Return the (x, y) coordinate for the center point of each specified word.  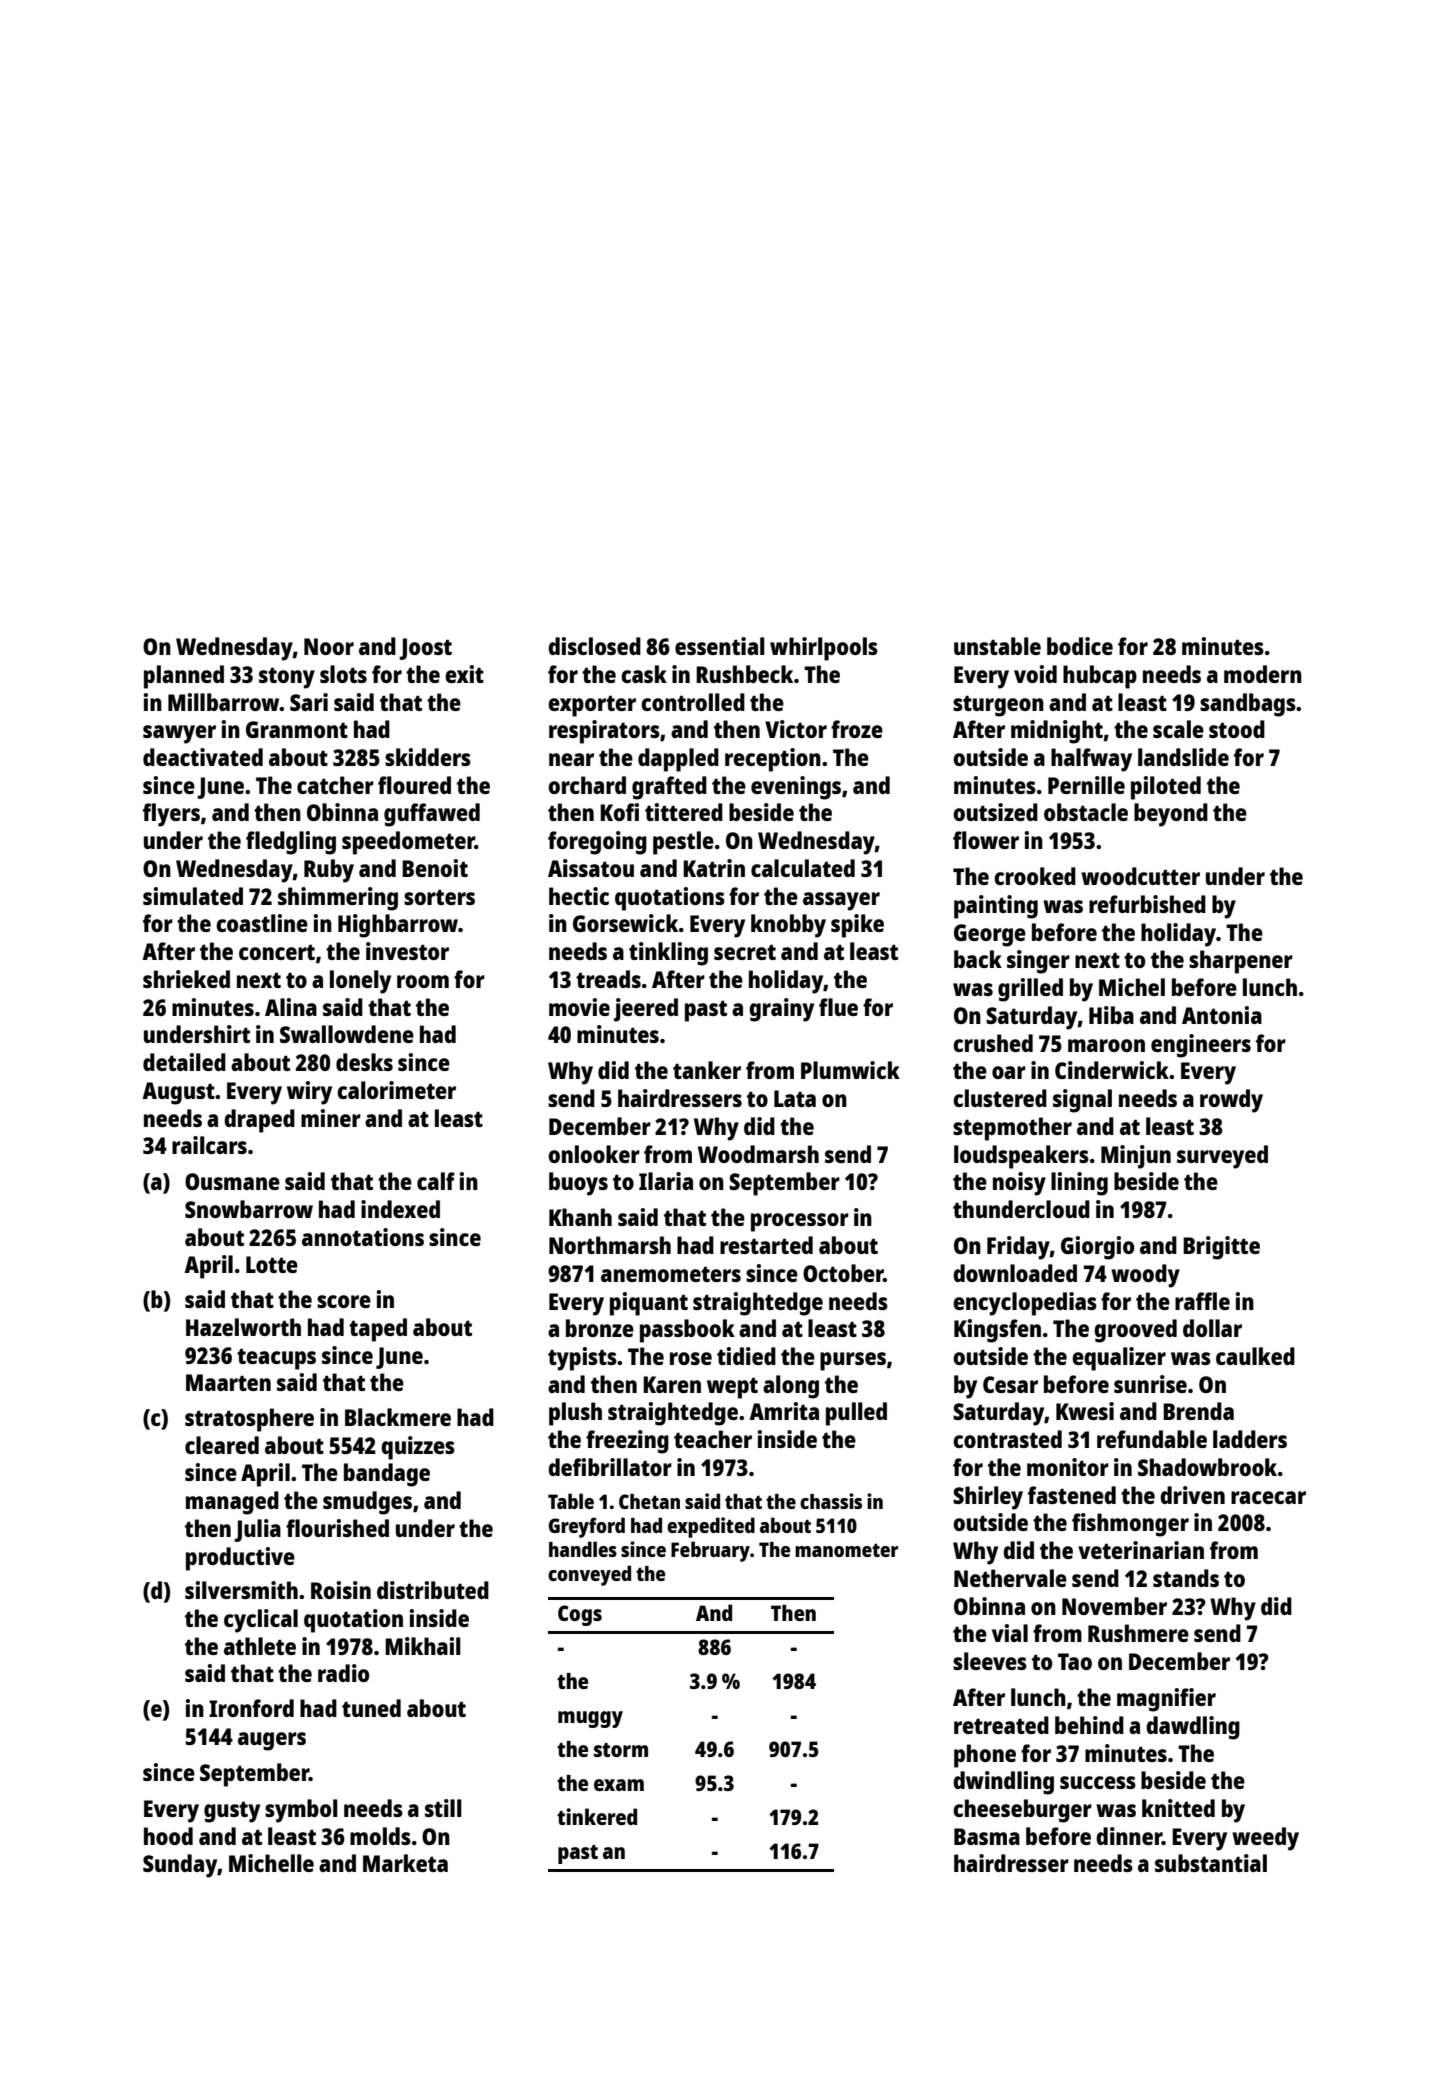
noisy (1019, 1184)
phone (985, 1756)
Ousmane (232, 1181)
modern (1263, 674)
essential (720, 646)
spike (857, 926)
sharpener (1241, 962)
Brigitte (1221, 1248)
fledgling (291, 843)
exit (464, 674)
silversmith (241, 1590)
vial (1010, 1633)
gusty (232, 1812)
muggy (590, 1719)
